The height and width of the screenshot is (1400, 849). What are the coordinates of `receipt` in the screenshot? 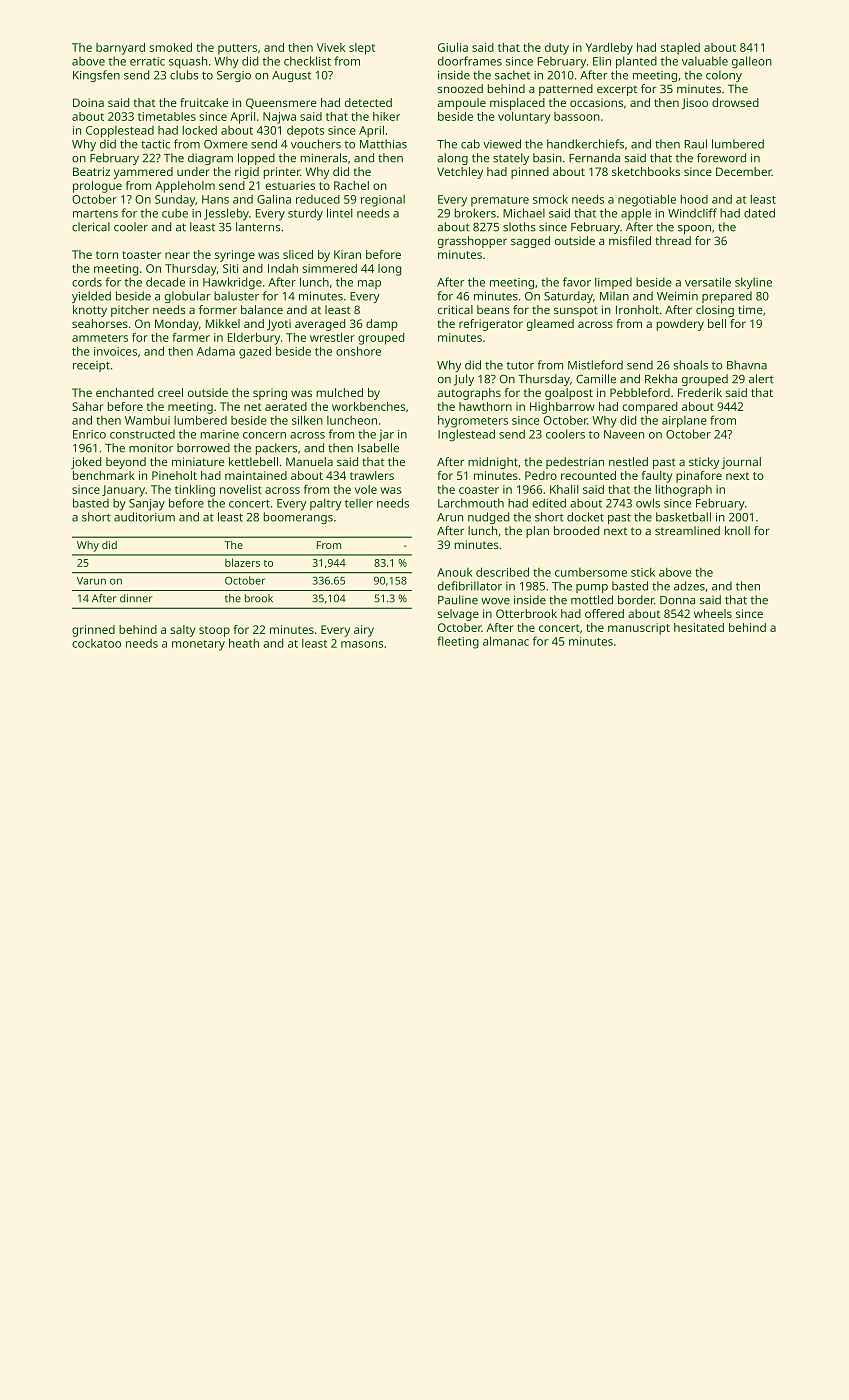 It's located at (91, 366).
